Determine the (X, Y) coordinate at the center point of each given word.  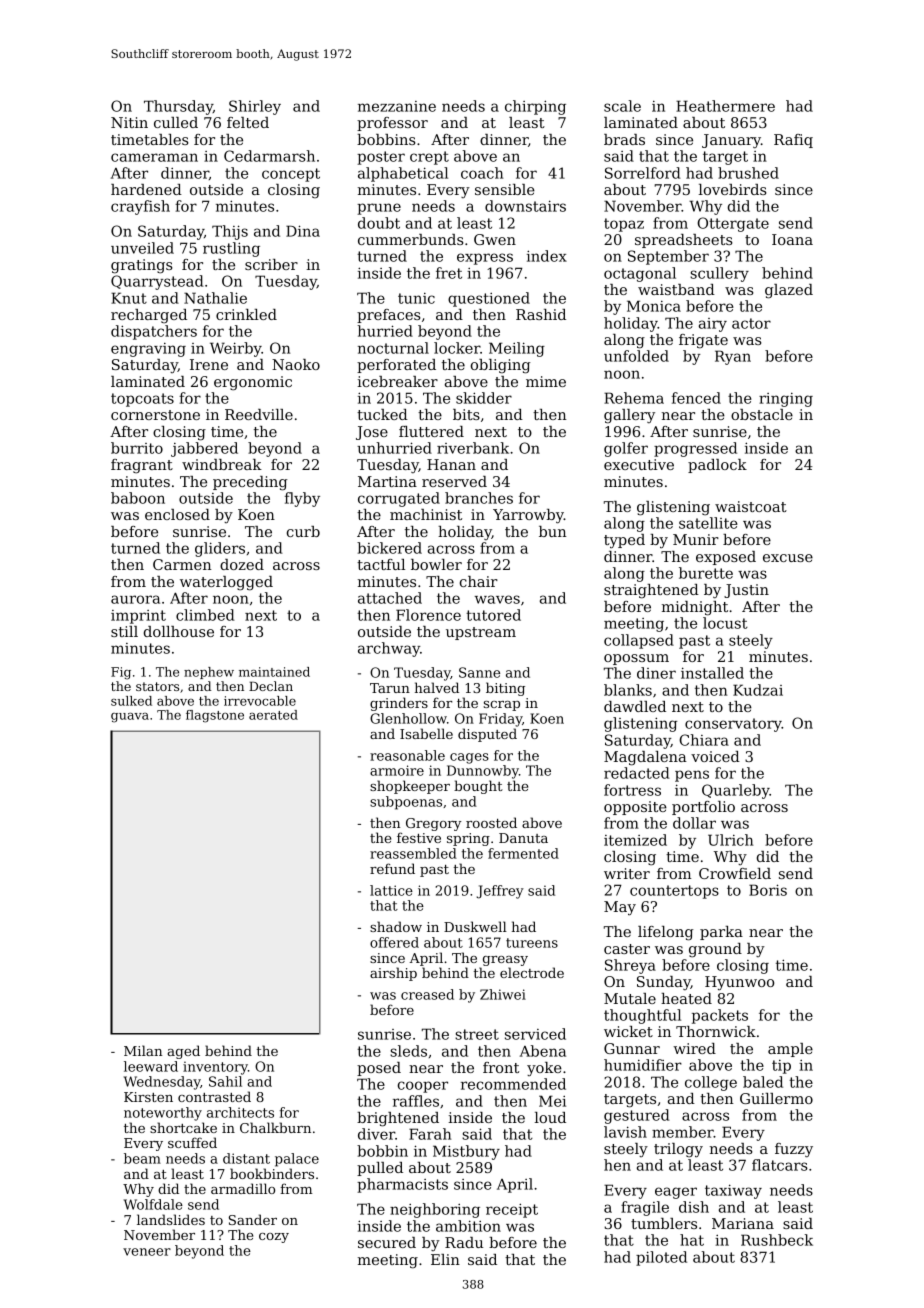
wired (694, 1048)
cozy (274, 1238)
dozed (242, 564)
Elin (445, 1259)
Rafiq (793, 141)
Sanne (479, 672)
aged (183, 1052)
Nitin (129, 122)
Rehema (634, 398)
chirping (535, 107)
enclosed (177, 514)
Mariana (743, 1223)
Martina (387, 481)
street (477, 1034)
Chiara (704, 740)
